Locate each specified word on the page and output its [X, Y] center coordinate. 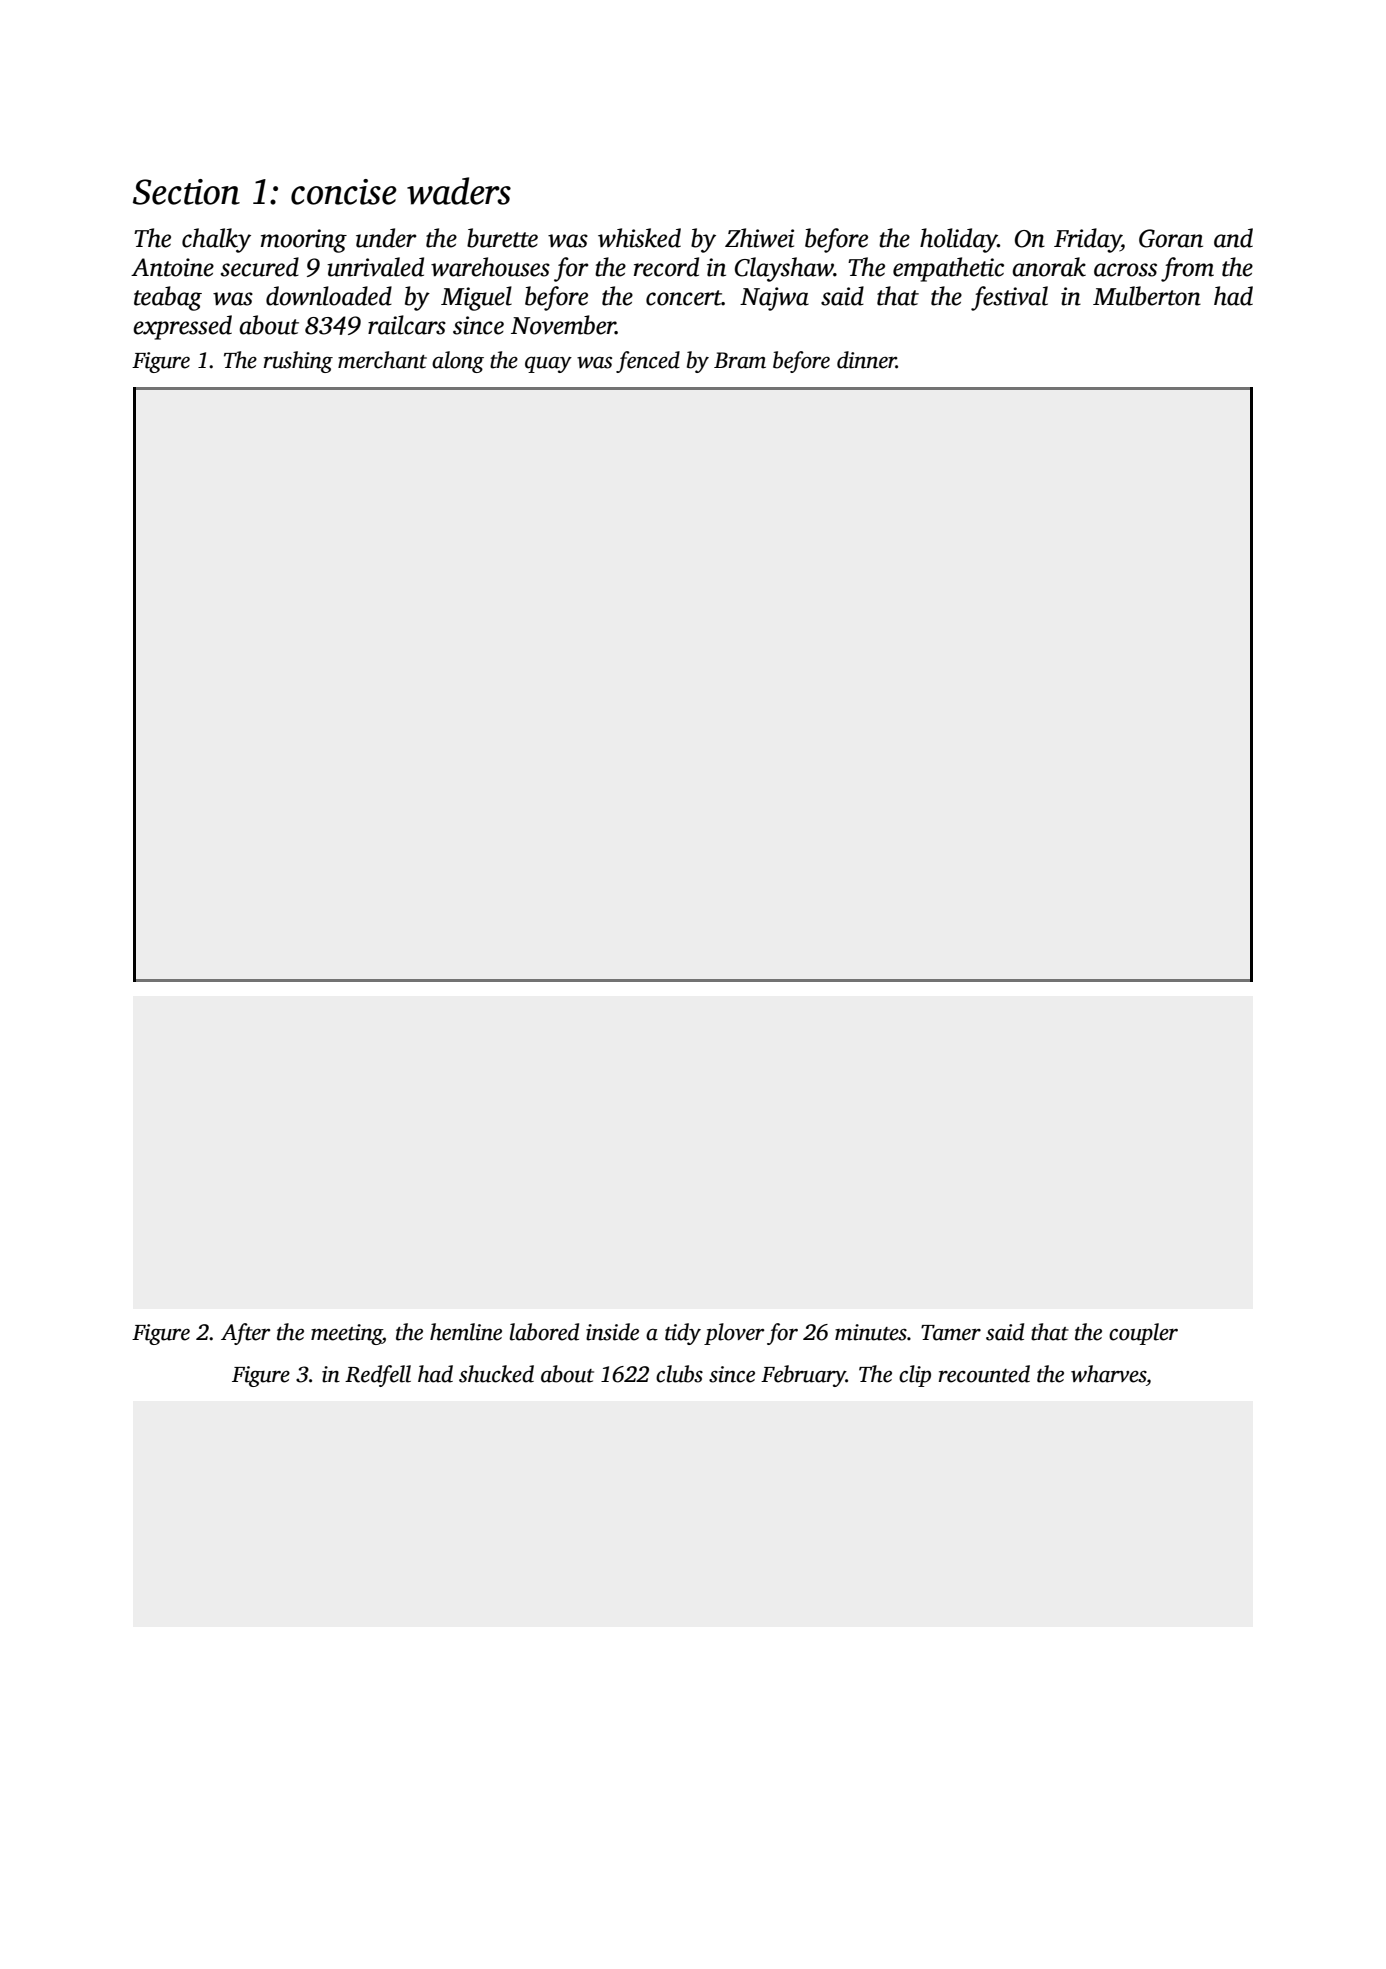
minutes [871, 1332]
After [245, 1334]
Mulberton [1147, 296]
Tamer [951, 1333]
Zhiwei [759, 238]
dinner [866, 360]
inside [612, 1332]
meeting [346, 1334]
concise [344, 192]
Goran [1171, 238]
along [458, 362]
